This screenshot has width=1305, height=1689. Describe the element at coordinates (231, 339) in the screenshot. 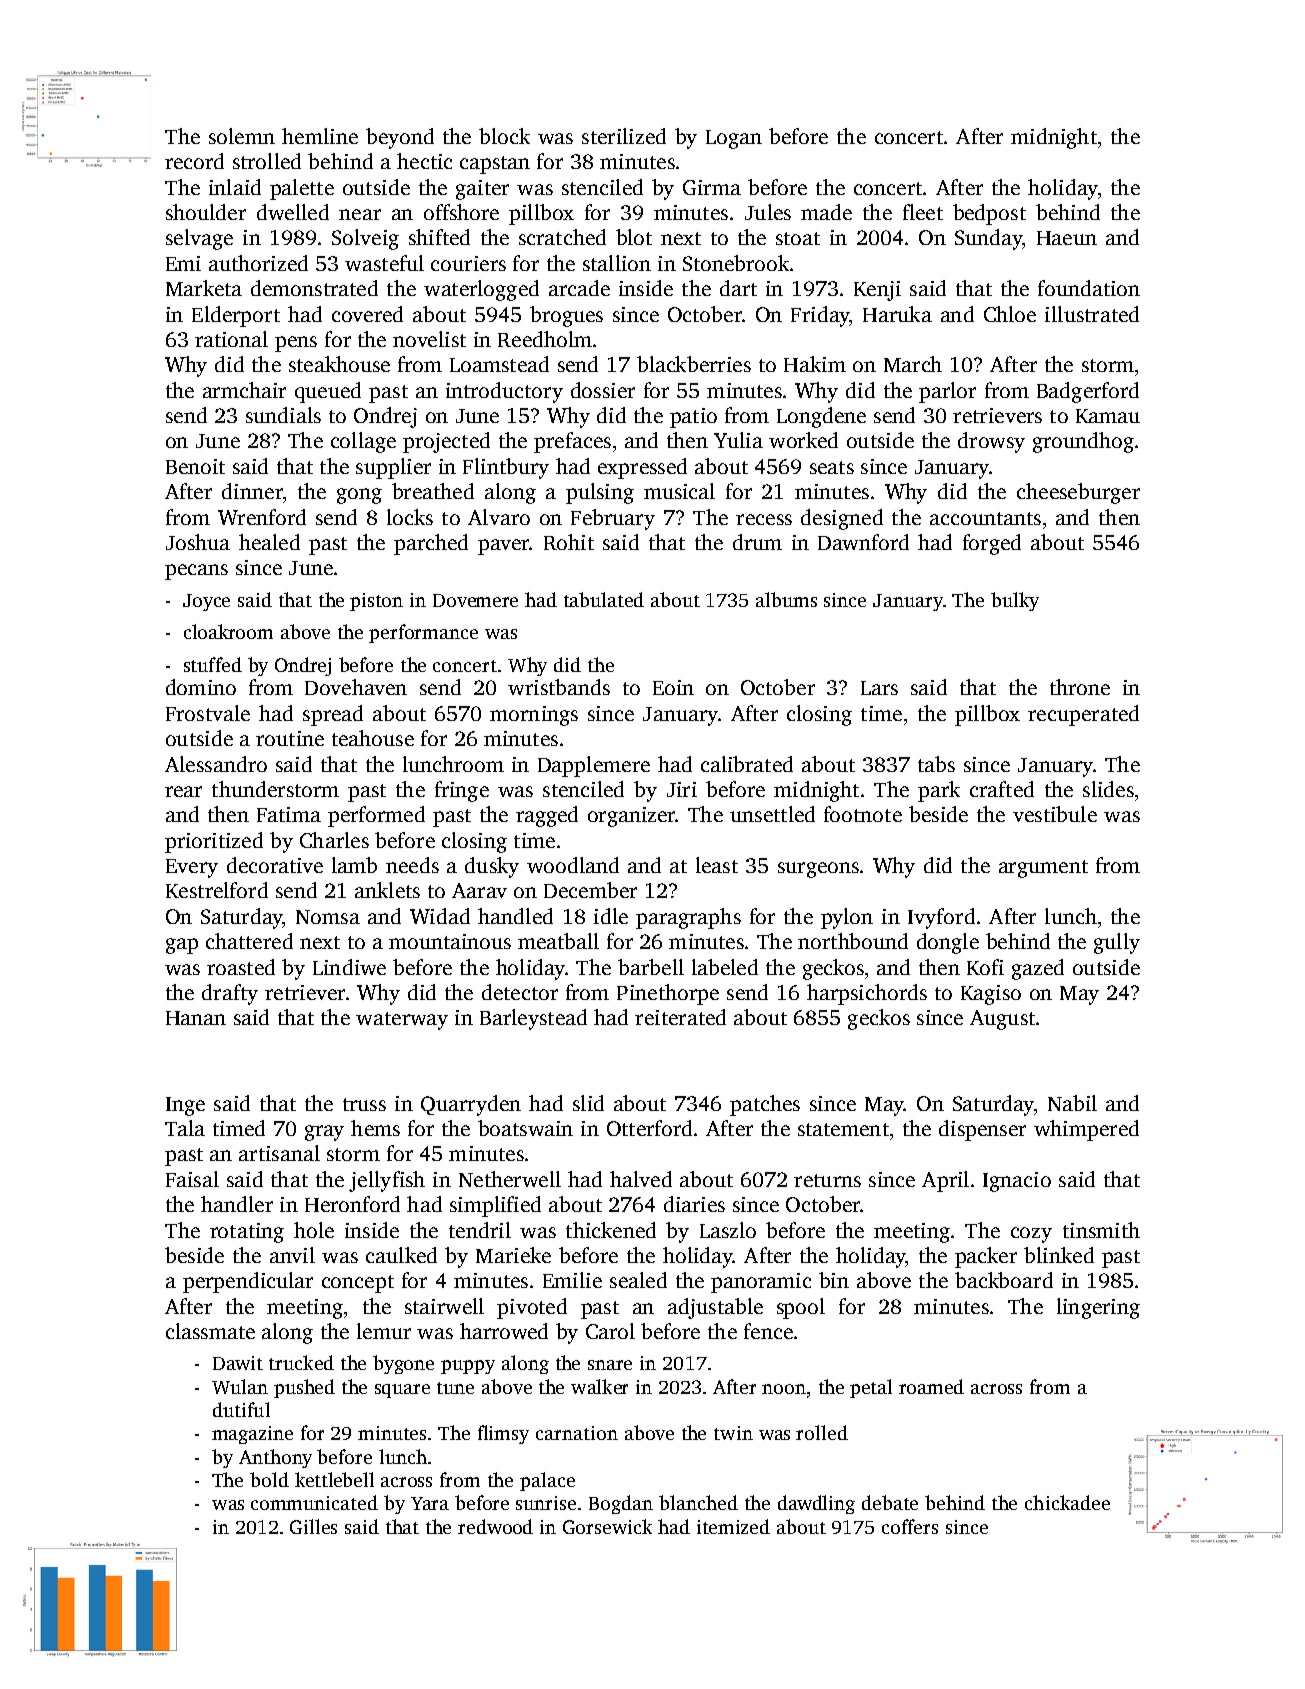

I see `rational` at that location.
